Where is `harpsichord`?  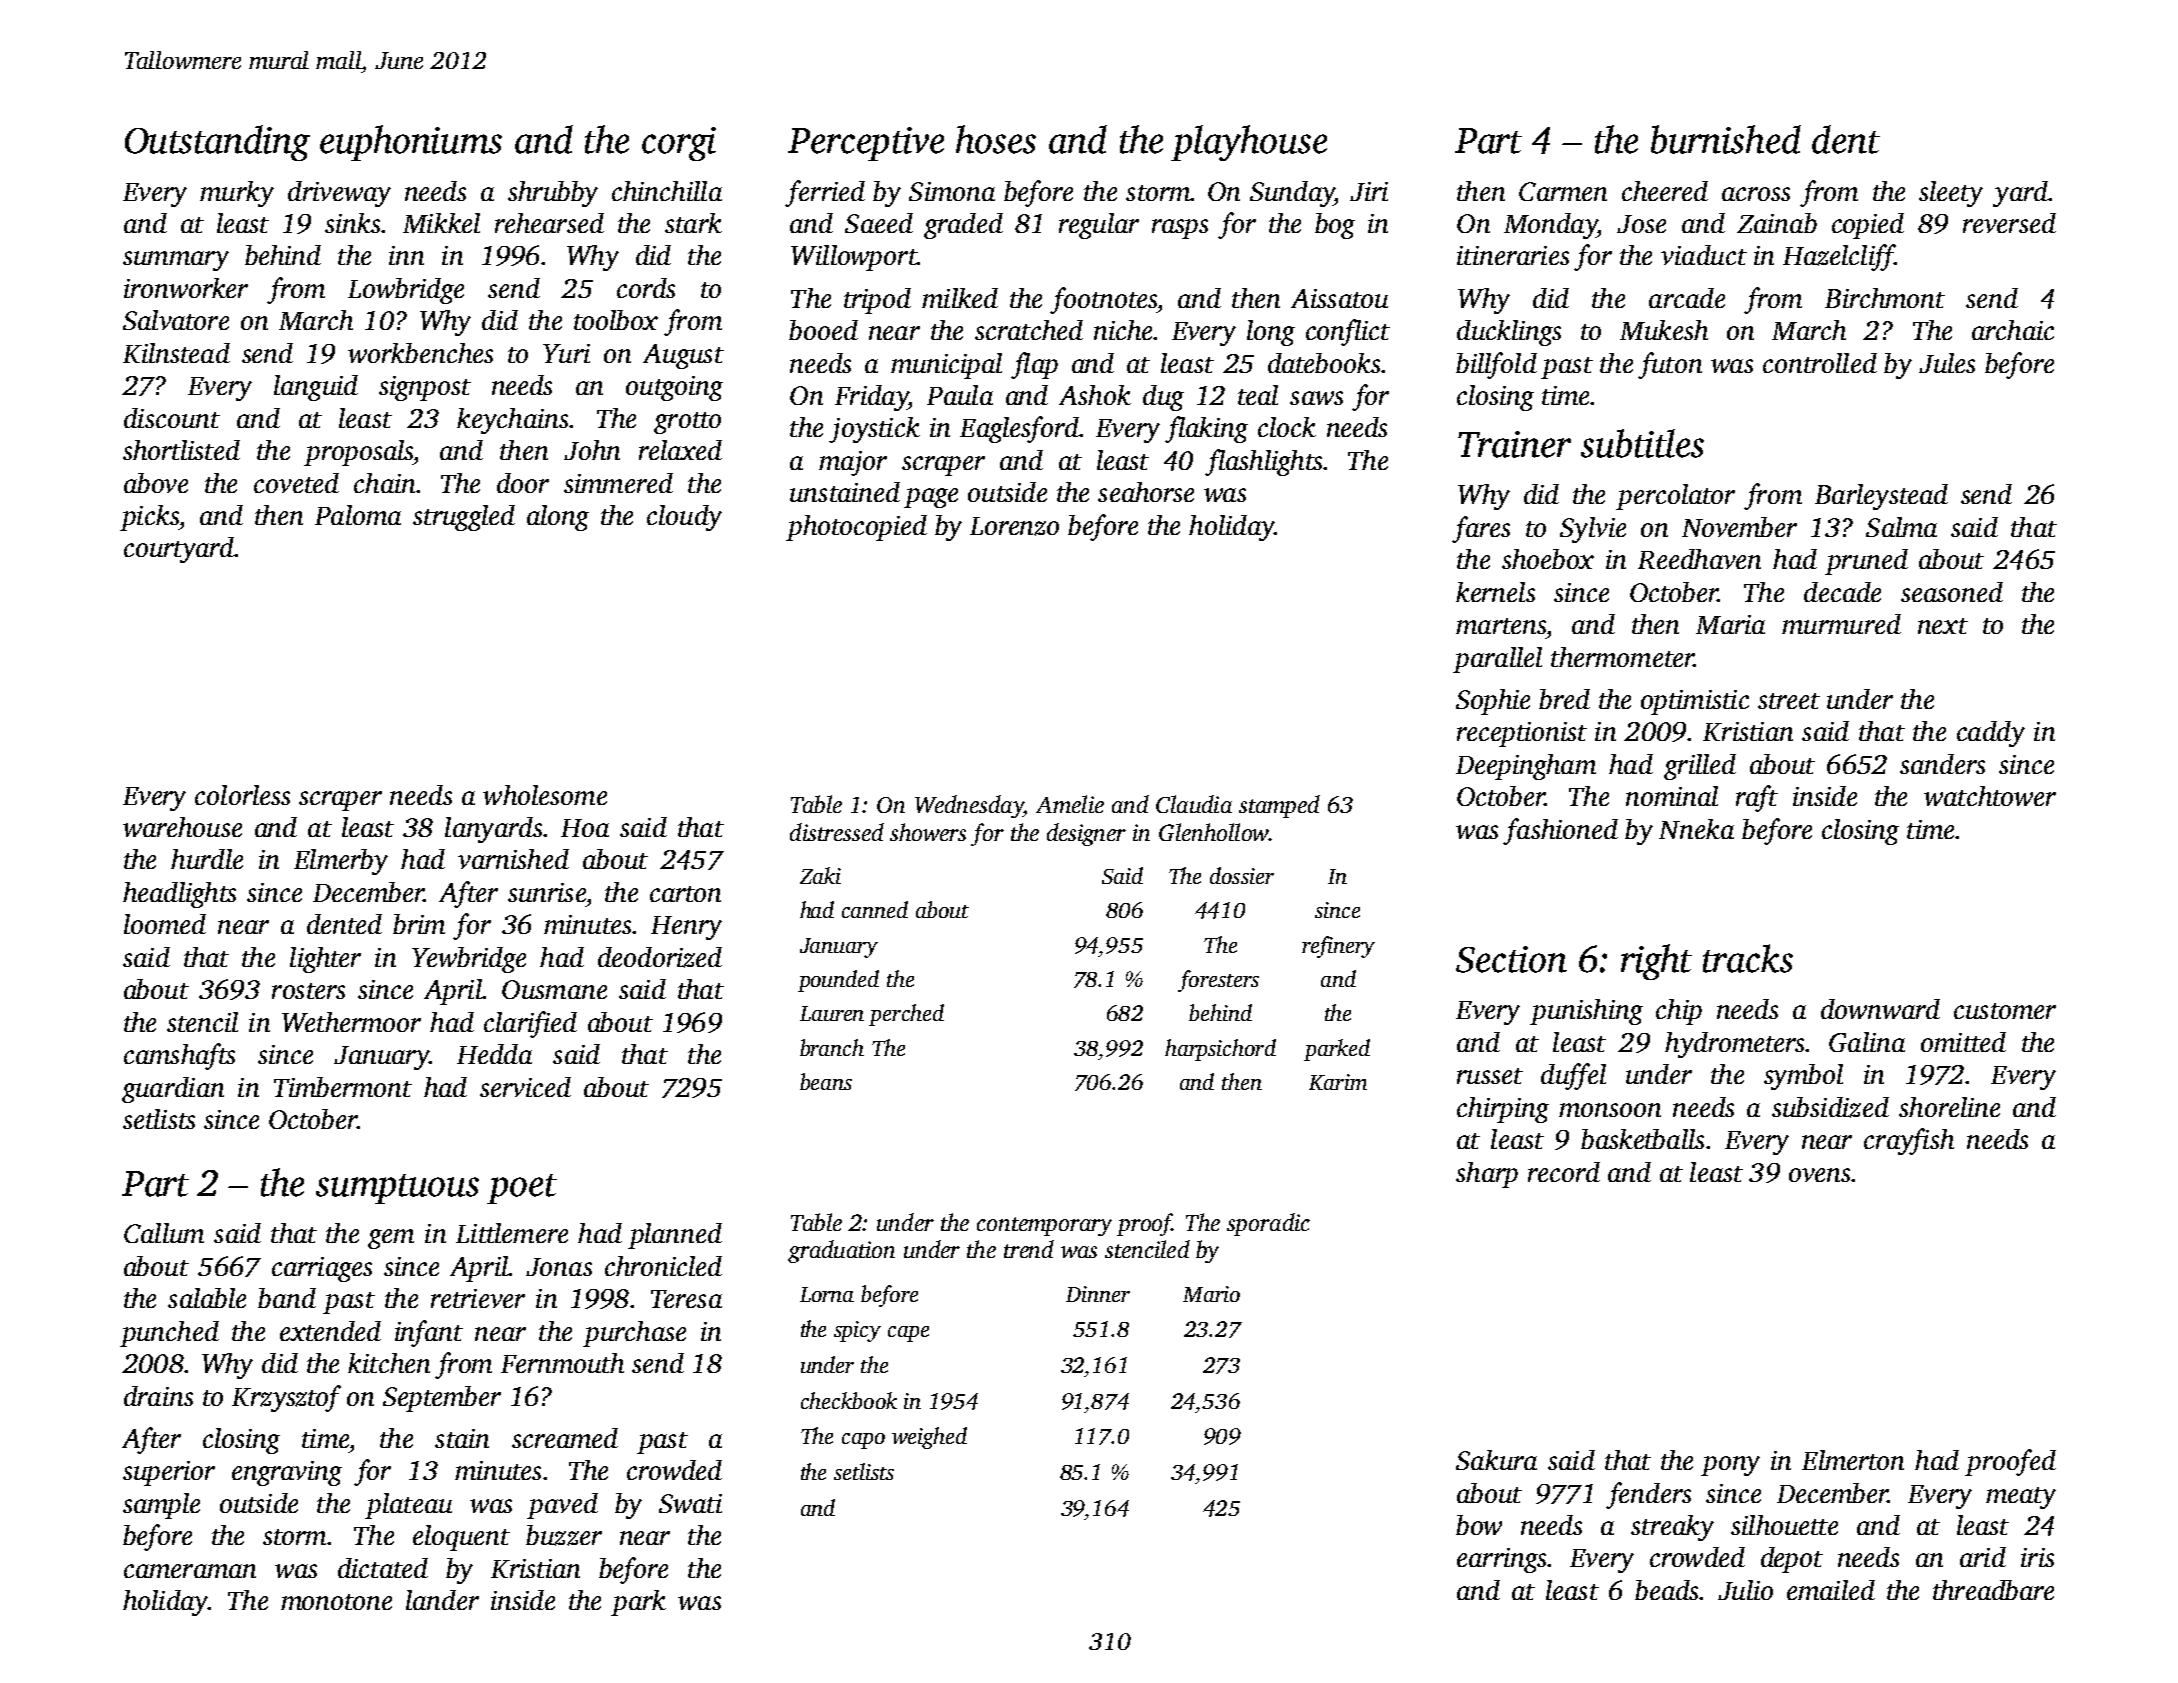 harpsichord is located at coordinates (1220, 1050).
